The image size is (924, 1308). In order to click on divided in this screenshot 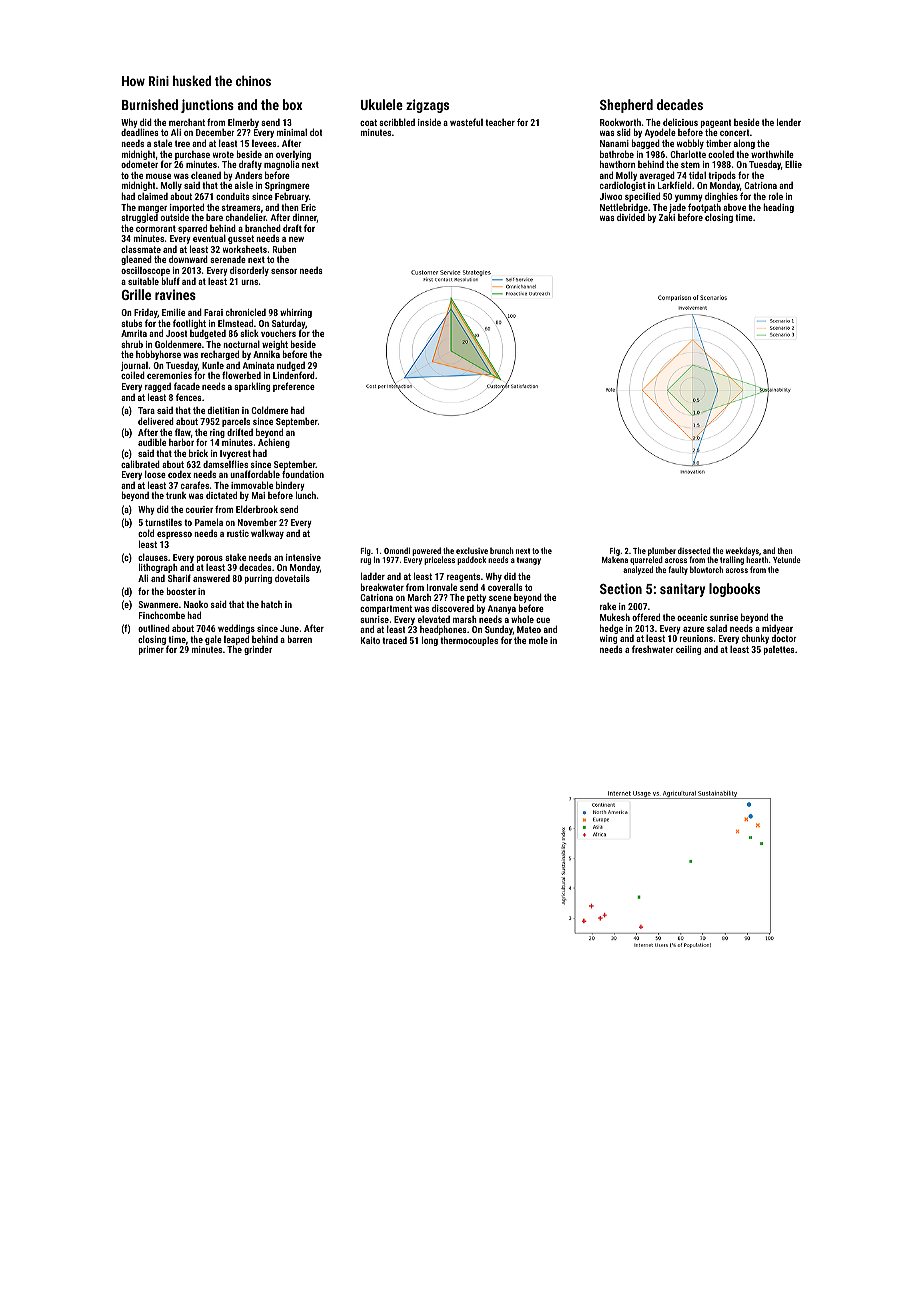, I will do `click(631, 217)`.
